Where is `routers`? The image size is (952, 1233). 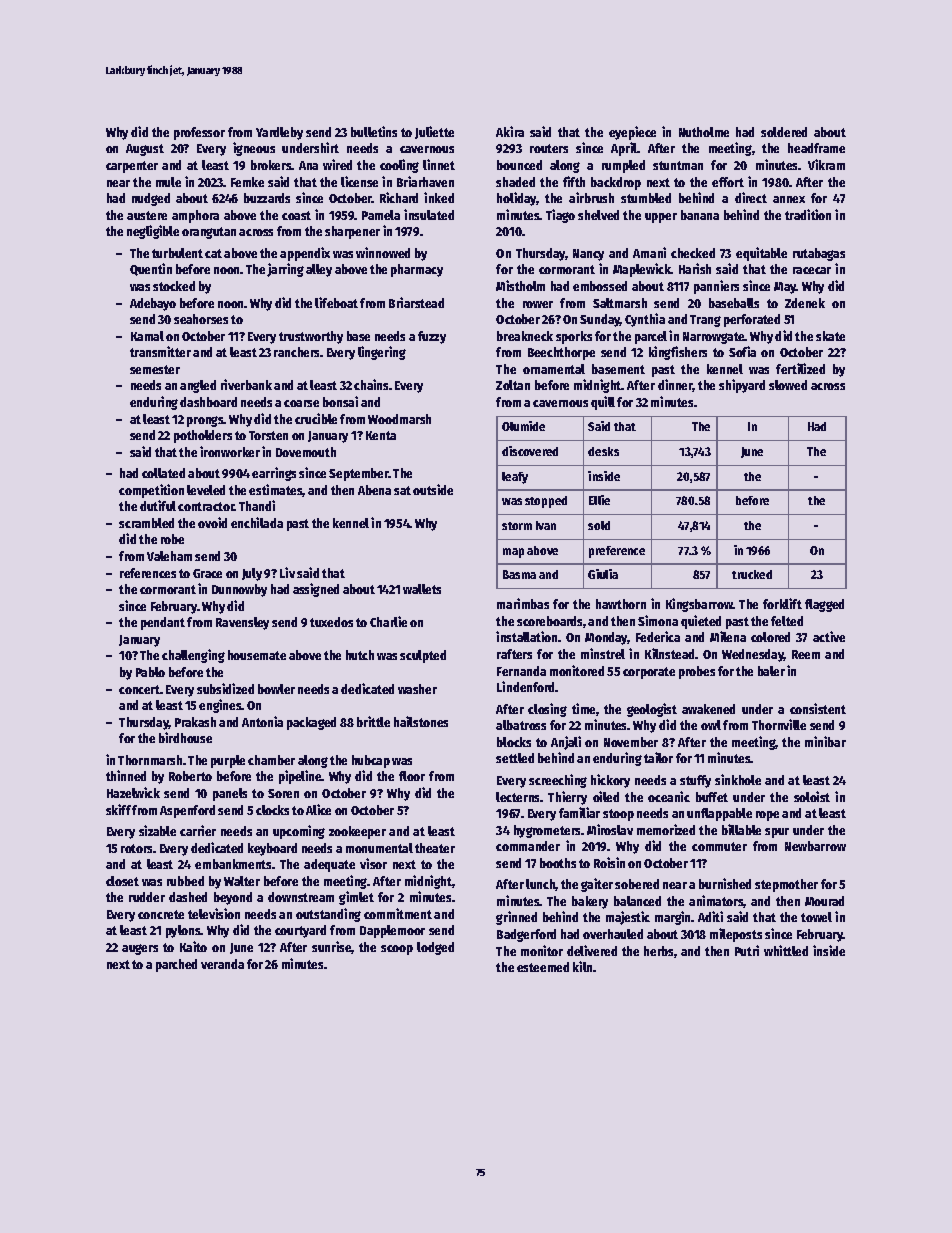 routers is located at coordinates (549, 148).
